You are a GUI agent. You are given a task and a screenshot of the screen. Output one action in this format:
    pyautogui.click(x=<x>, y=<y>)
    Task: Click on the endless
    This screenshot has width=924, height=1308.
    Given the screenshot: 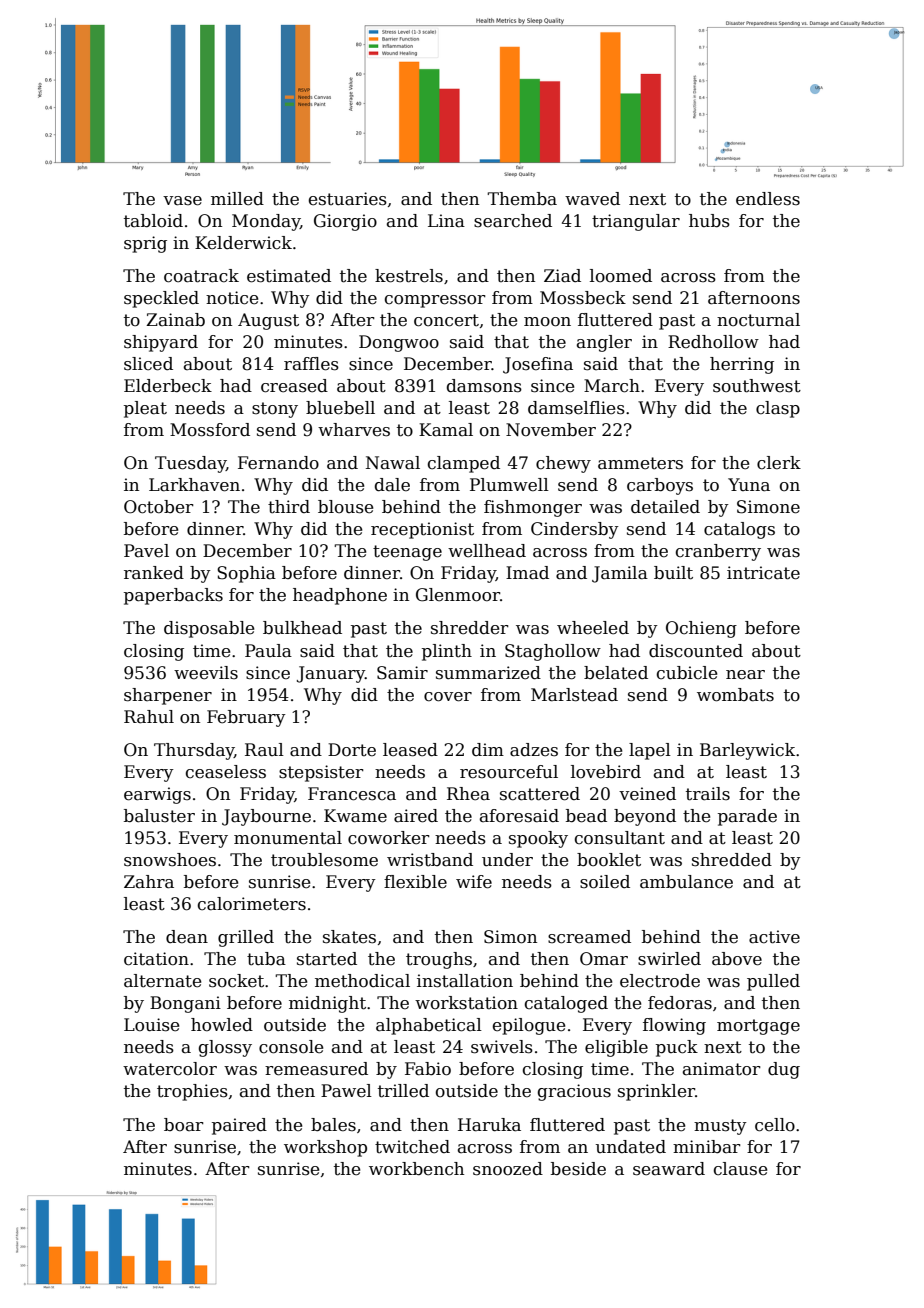 What is the action you would take?
    pyautogui.click(x=768, y=199)
